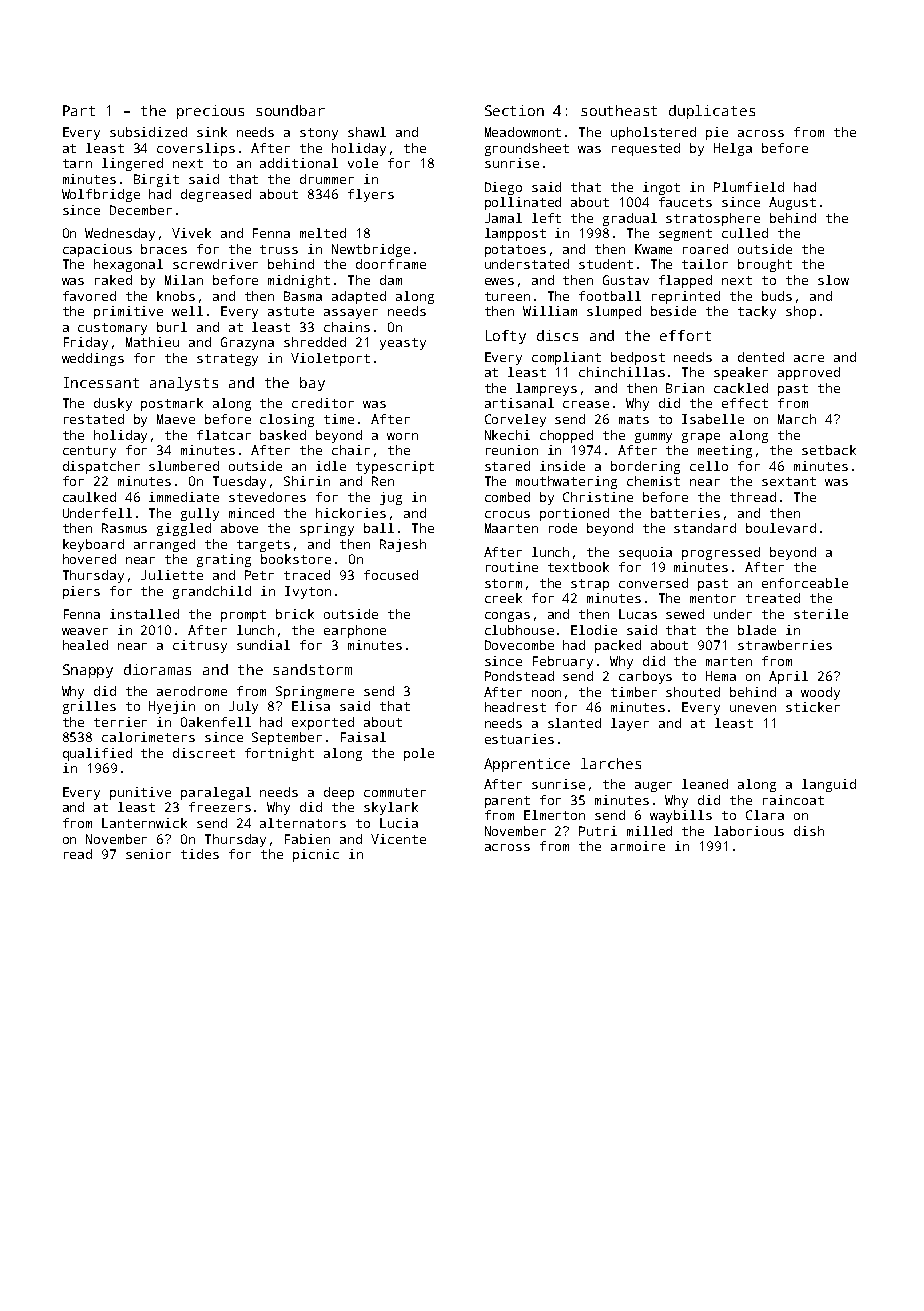 The image size is (924, 1311). What do you see at coordinates (546, 218) in the image?
I see `left` at bounding box center [546, 218].
